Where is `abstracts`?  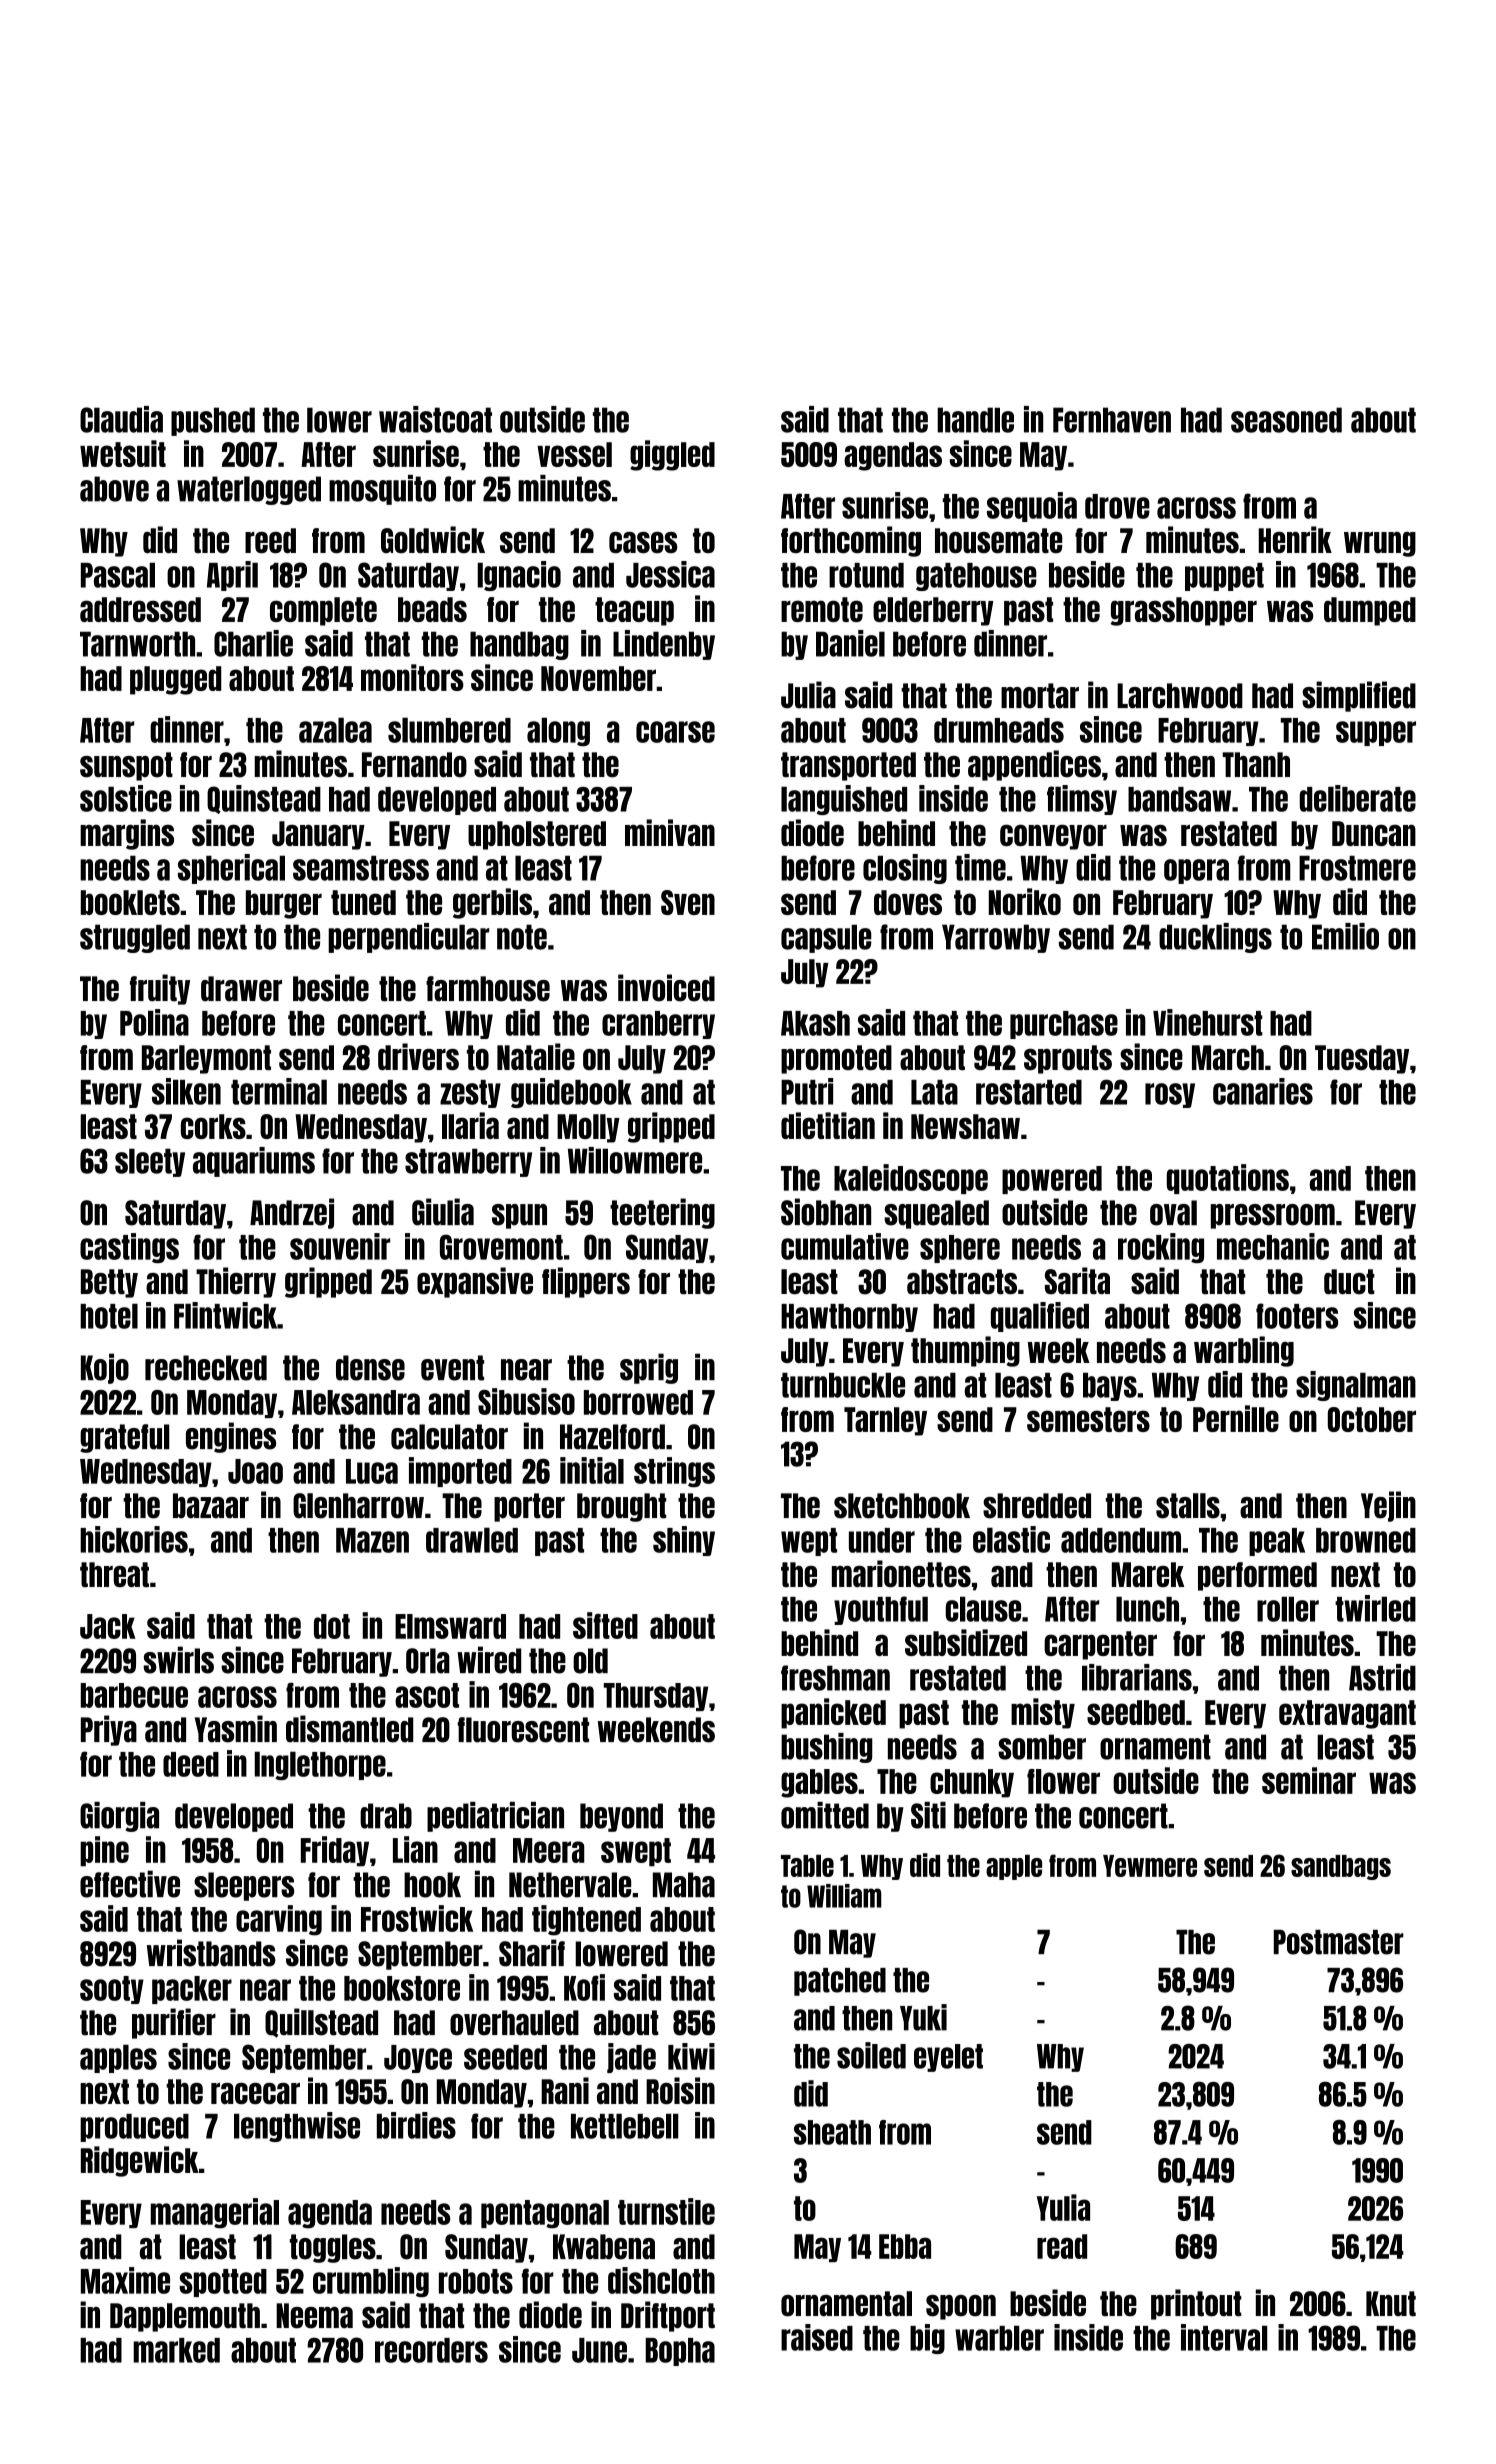 abstracts is located at coordinates (962, 1282).
